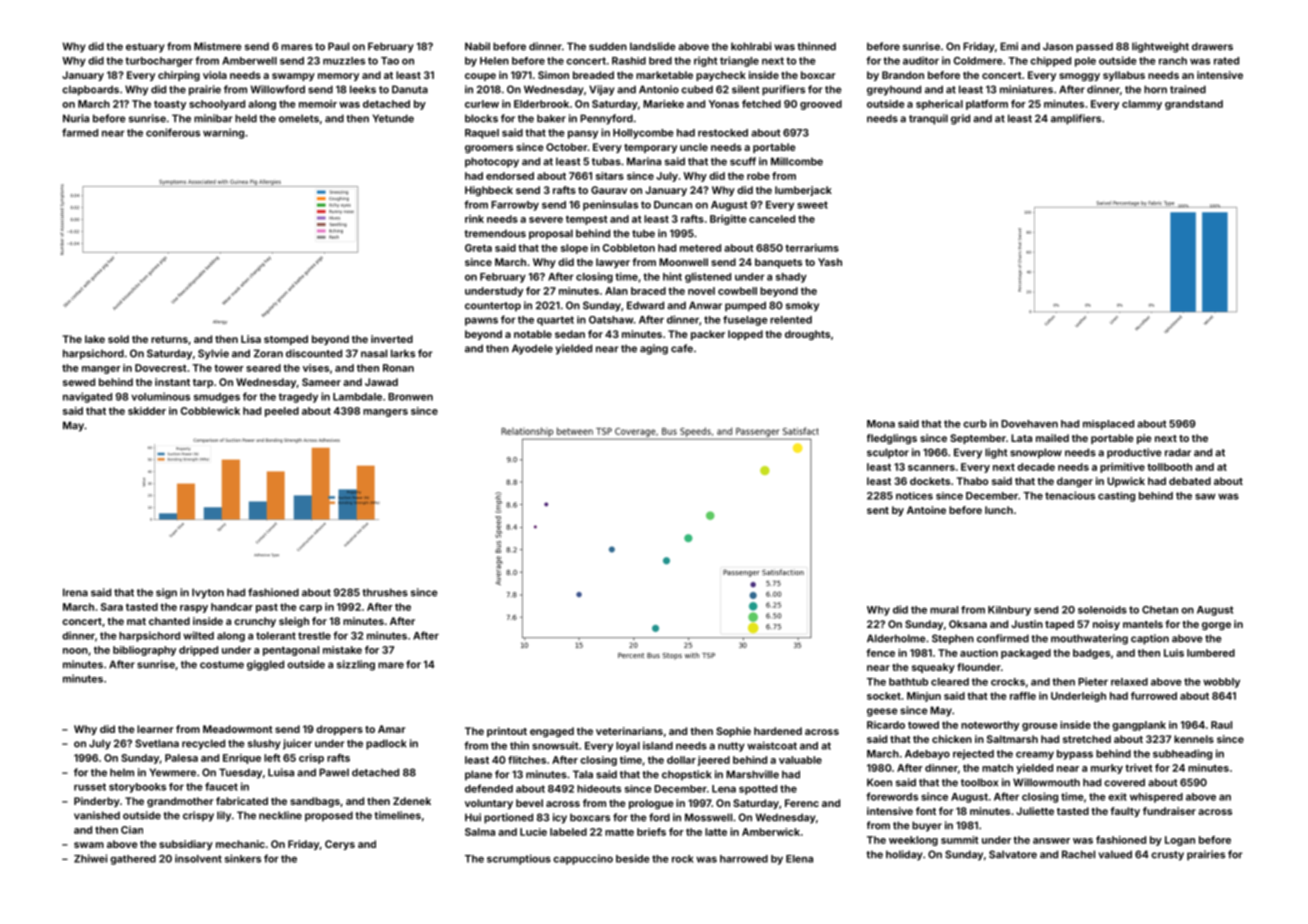  What do you see at coordinates (896, 638) in the screenshot?
I see `Alderholme` at bounding box center [896, 638].
